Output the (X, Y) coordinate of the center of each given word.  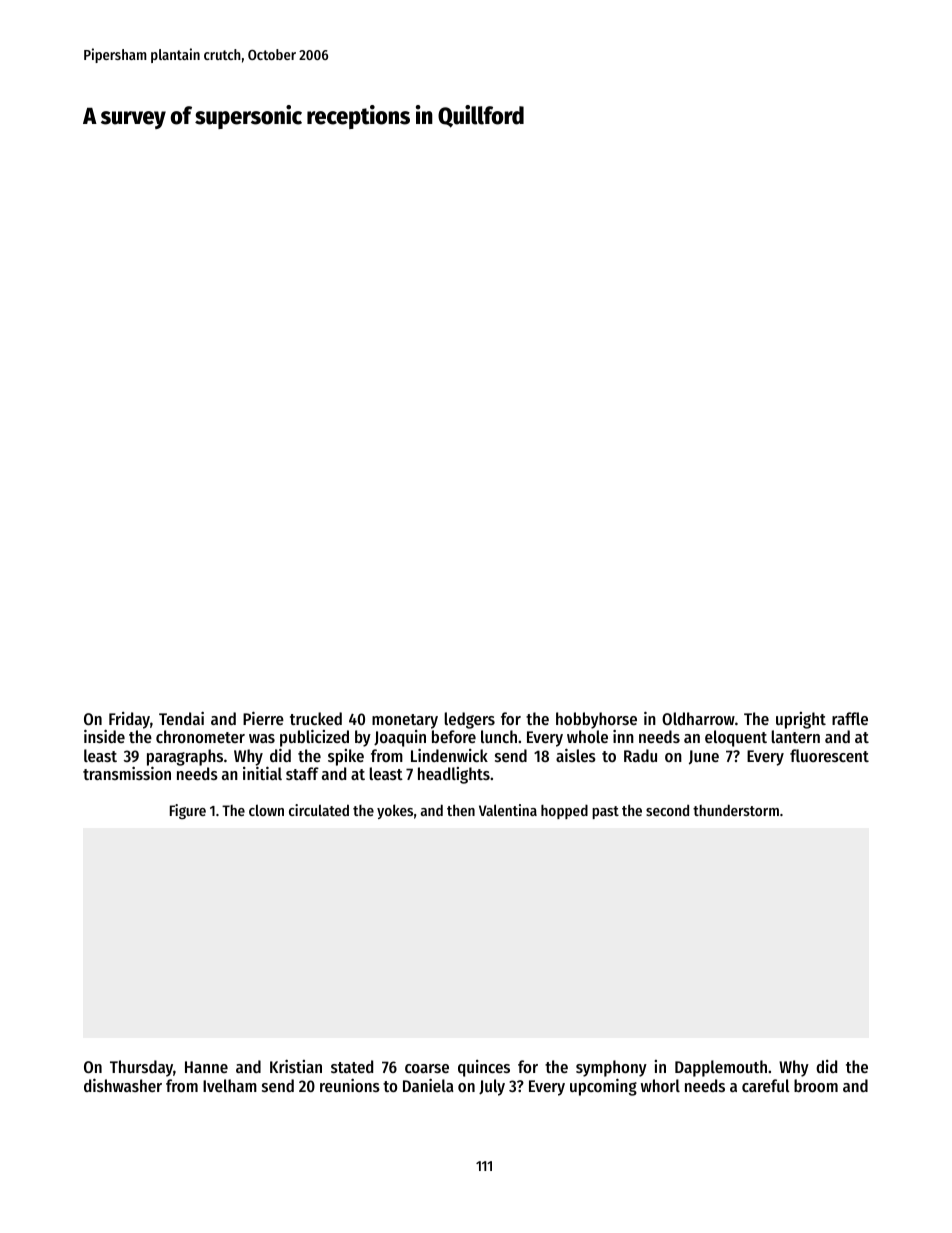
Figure (188, 811)
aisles (576, 755)
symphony (611, 1068)
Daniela (428, 1085)
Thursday (141, 1068)
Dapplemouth (721, 1068)
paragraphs (185, 758)
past (605, 812)
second (667, 810)
